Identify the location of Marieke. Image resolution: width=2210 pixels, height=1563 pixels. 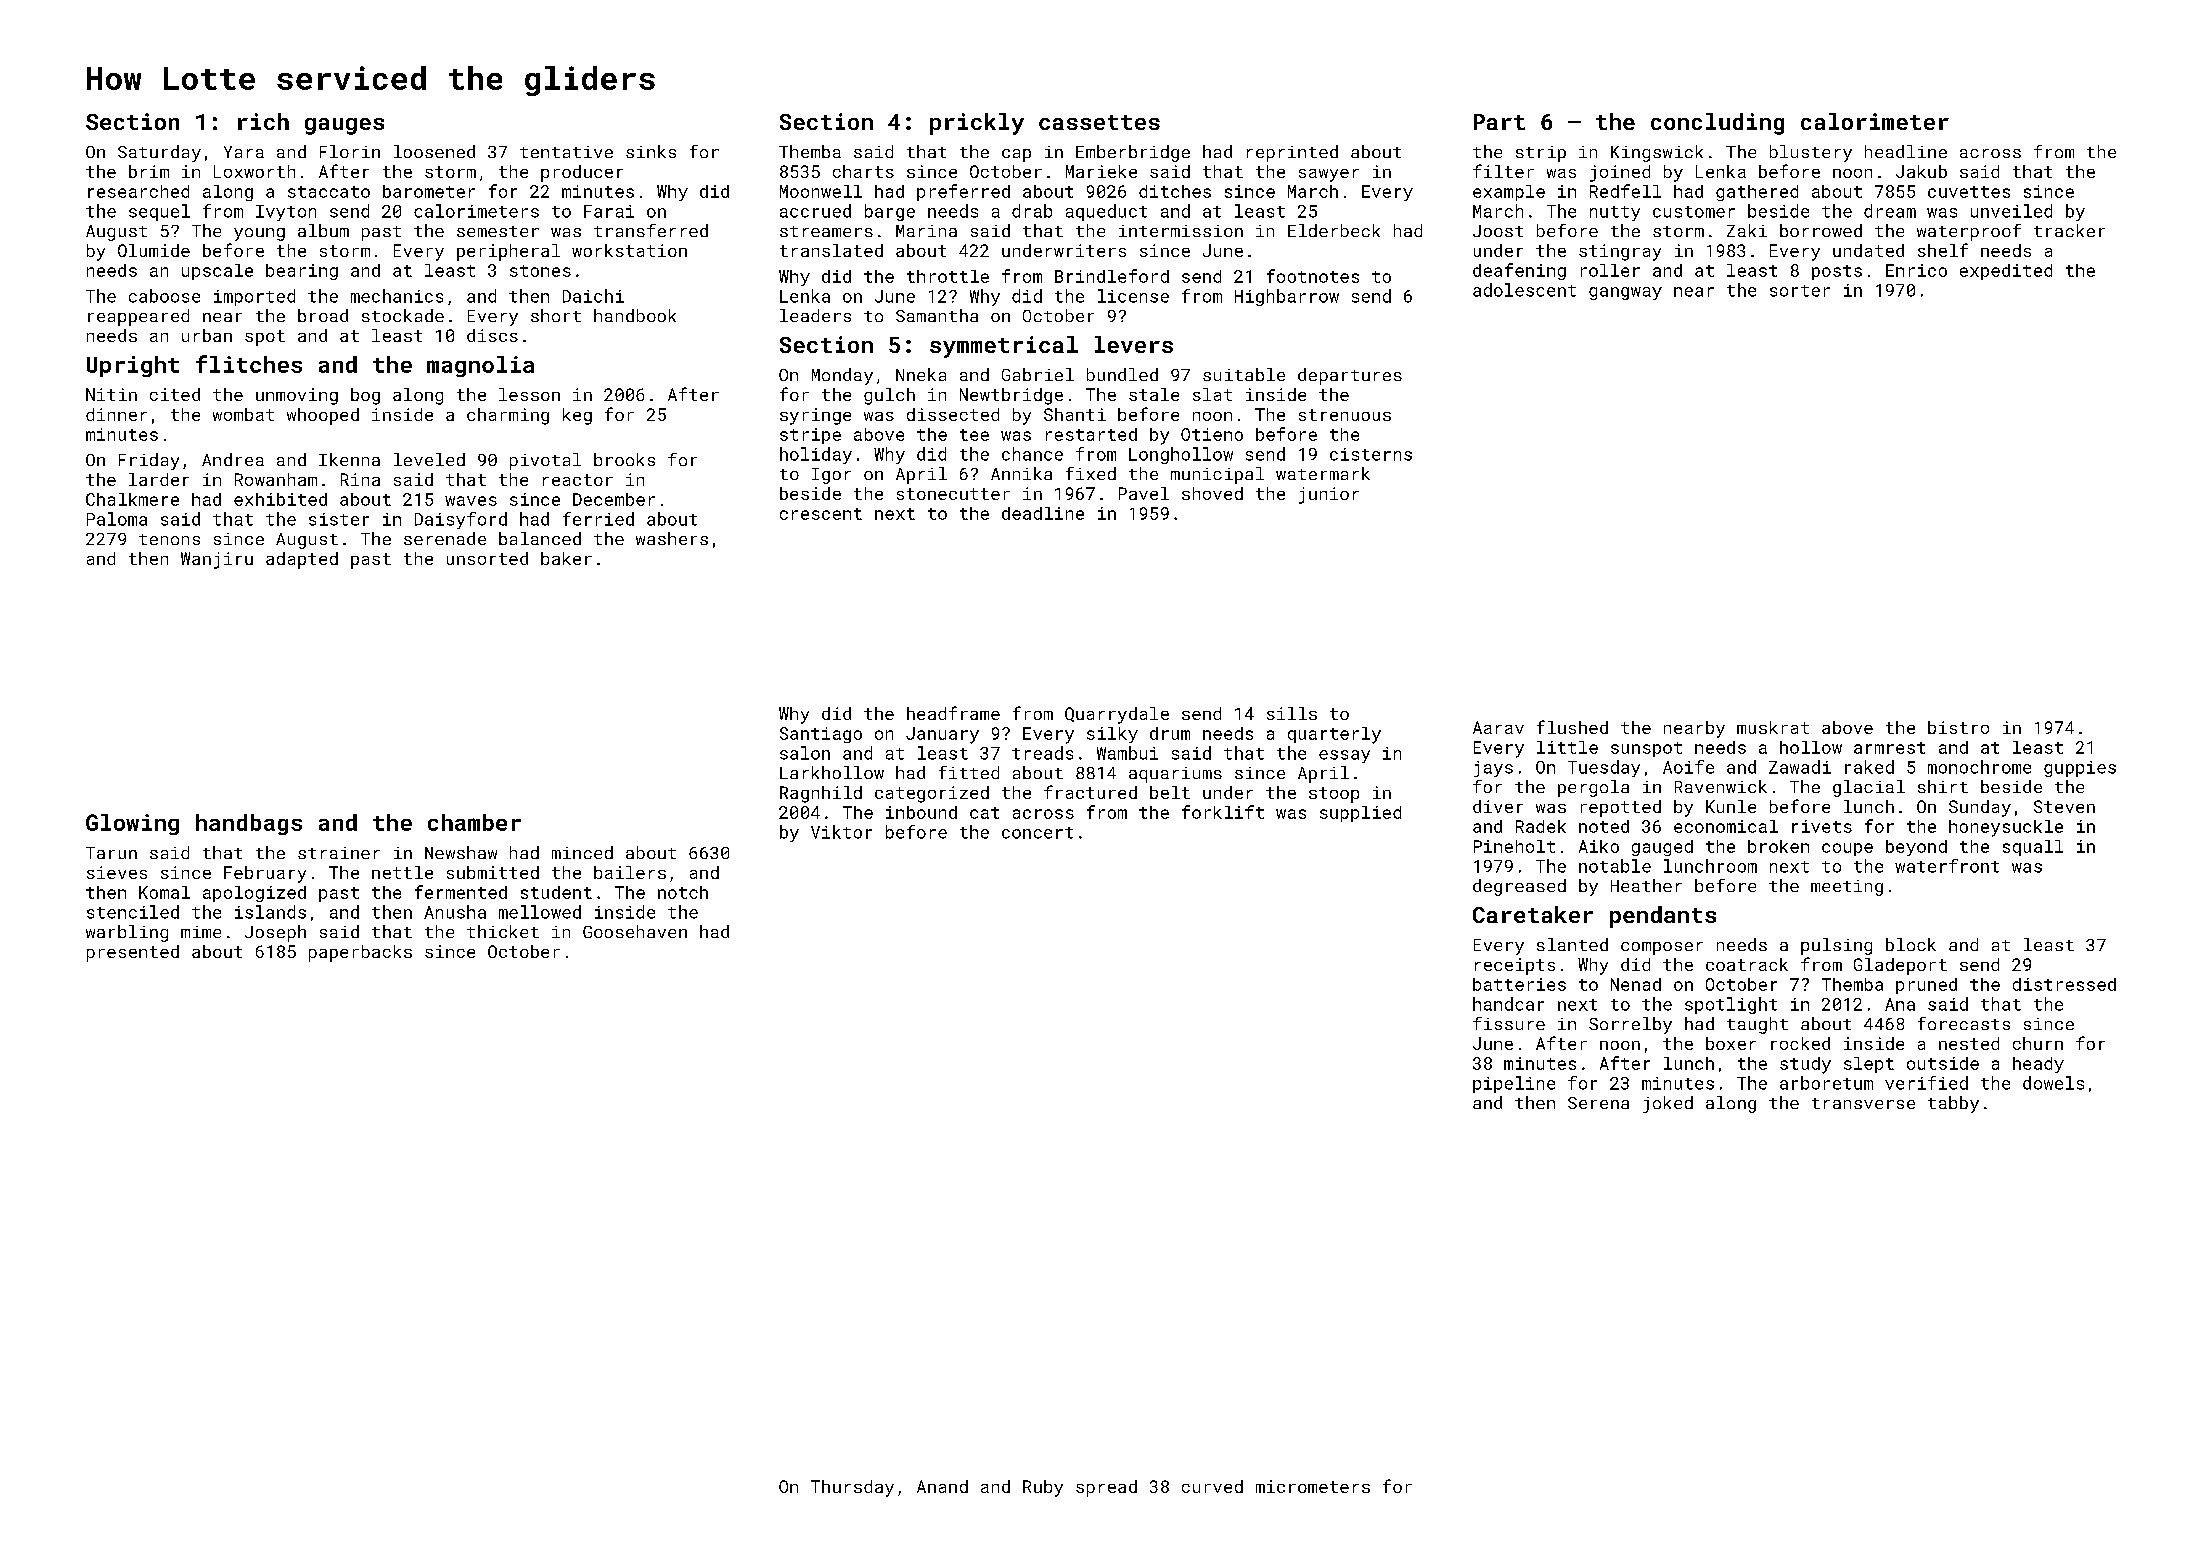
(1101, 171).
